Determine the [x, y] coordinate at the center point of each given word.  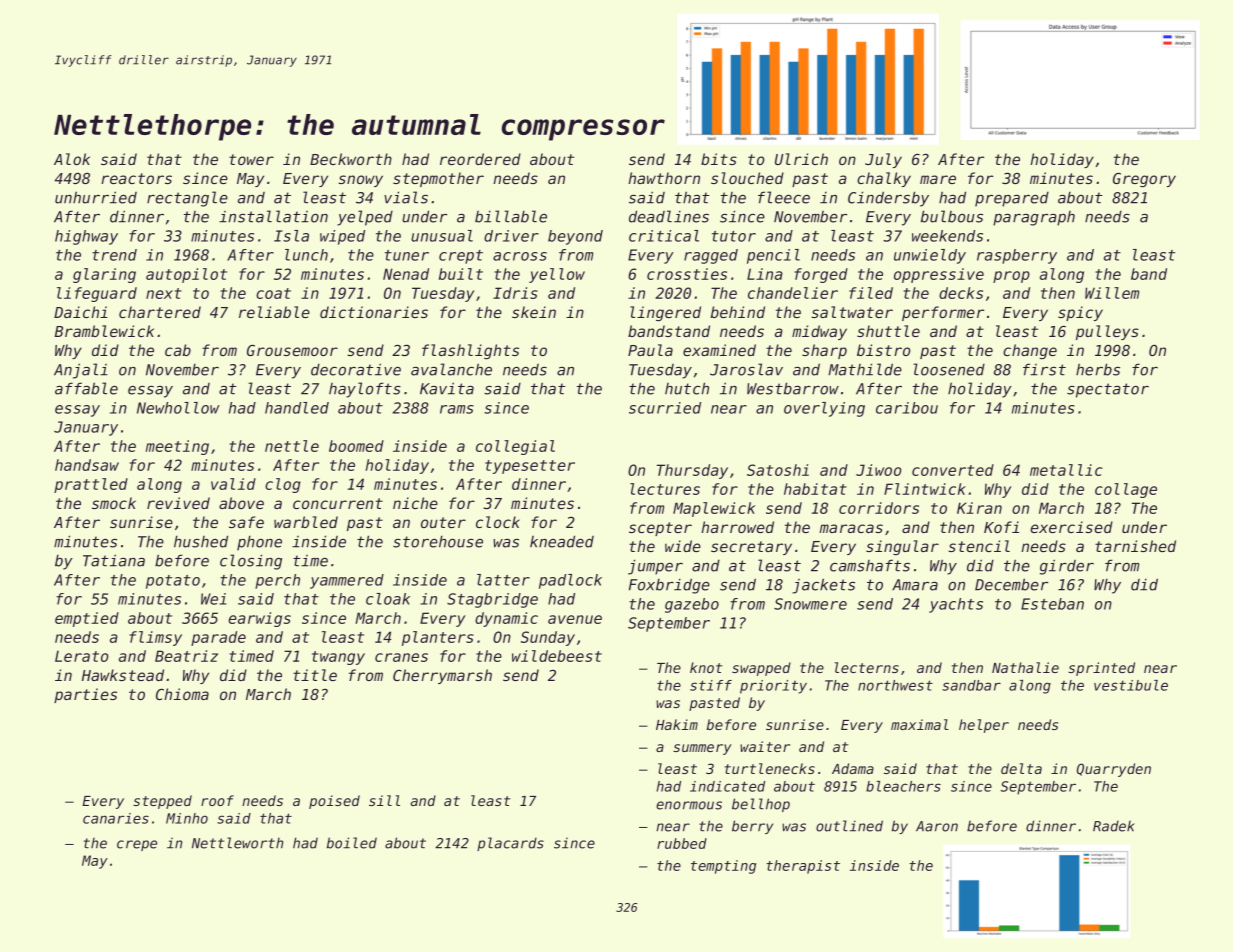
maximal [920, 724]
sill [384, 800]
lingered [665, 313]
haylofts [365, 390]
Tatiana [114, 560]
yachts [956, 605]
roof [217, 800]
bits [719, 159]
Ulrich [801, 159]
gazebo [692, 605]
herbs [1098, 369]
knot [706, 667]
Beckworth [351, 159]
